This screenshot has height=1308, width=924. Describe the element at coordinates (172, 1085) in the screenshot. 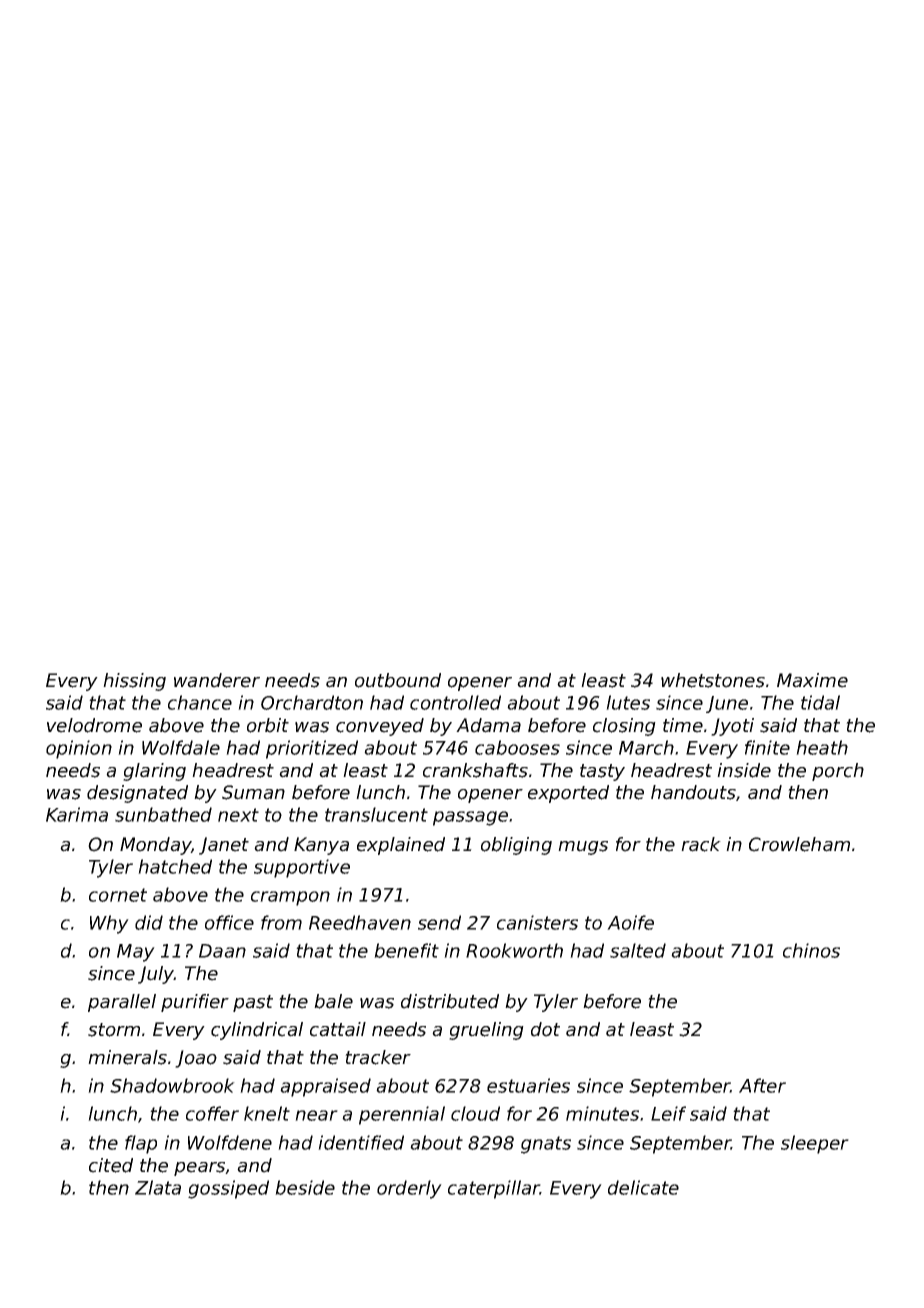

I see `Shadowbrook` at that location.
